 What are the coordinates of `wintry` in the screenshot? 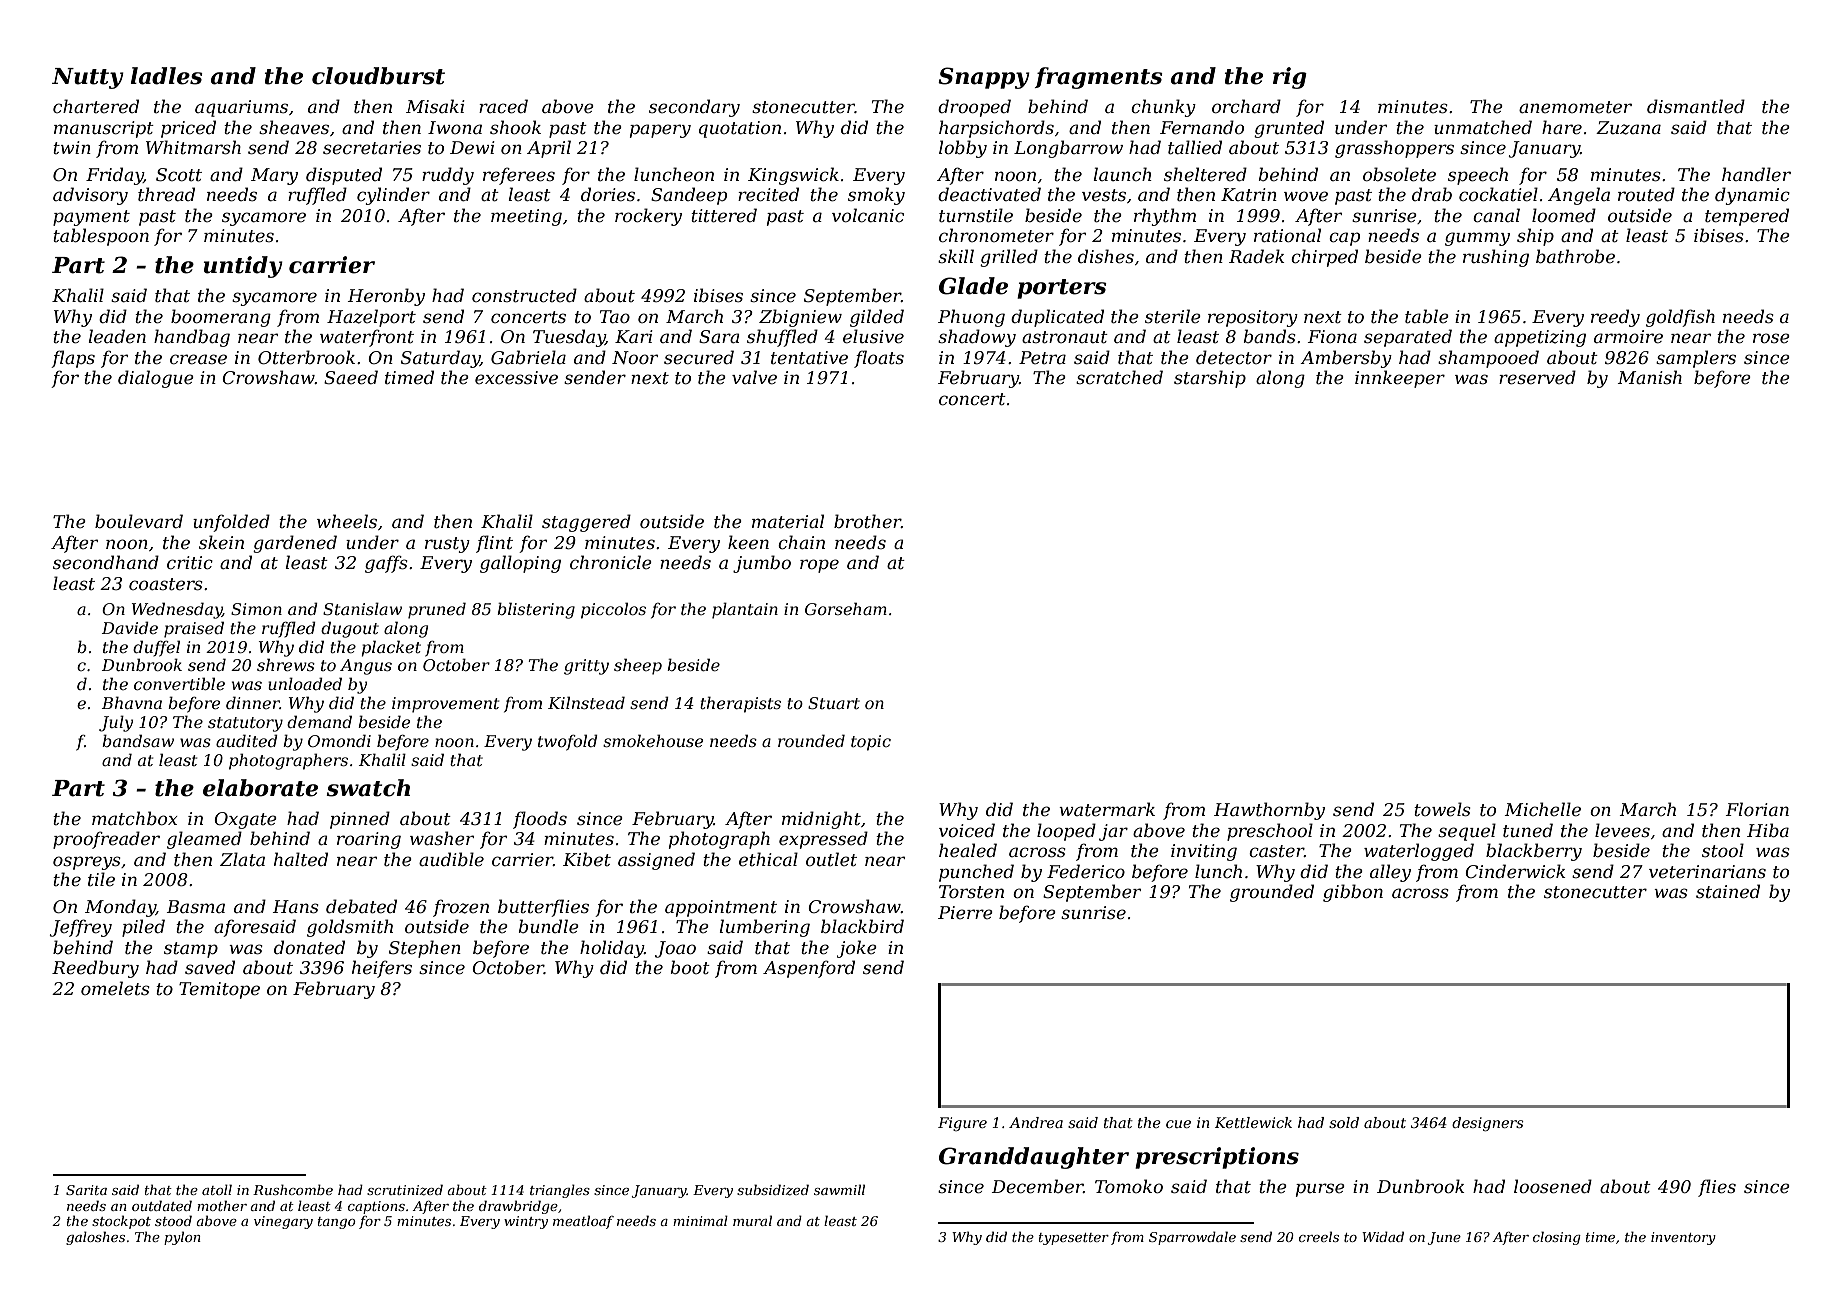 It's located at (526, 1222).
